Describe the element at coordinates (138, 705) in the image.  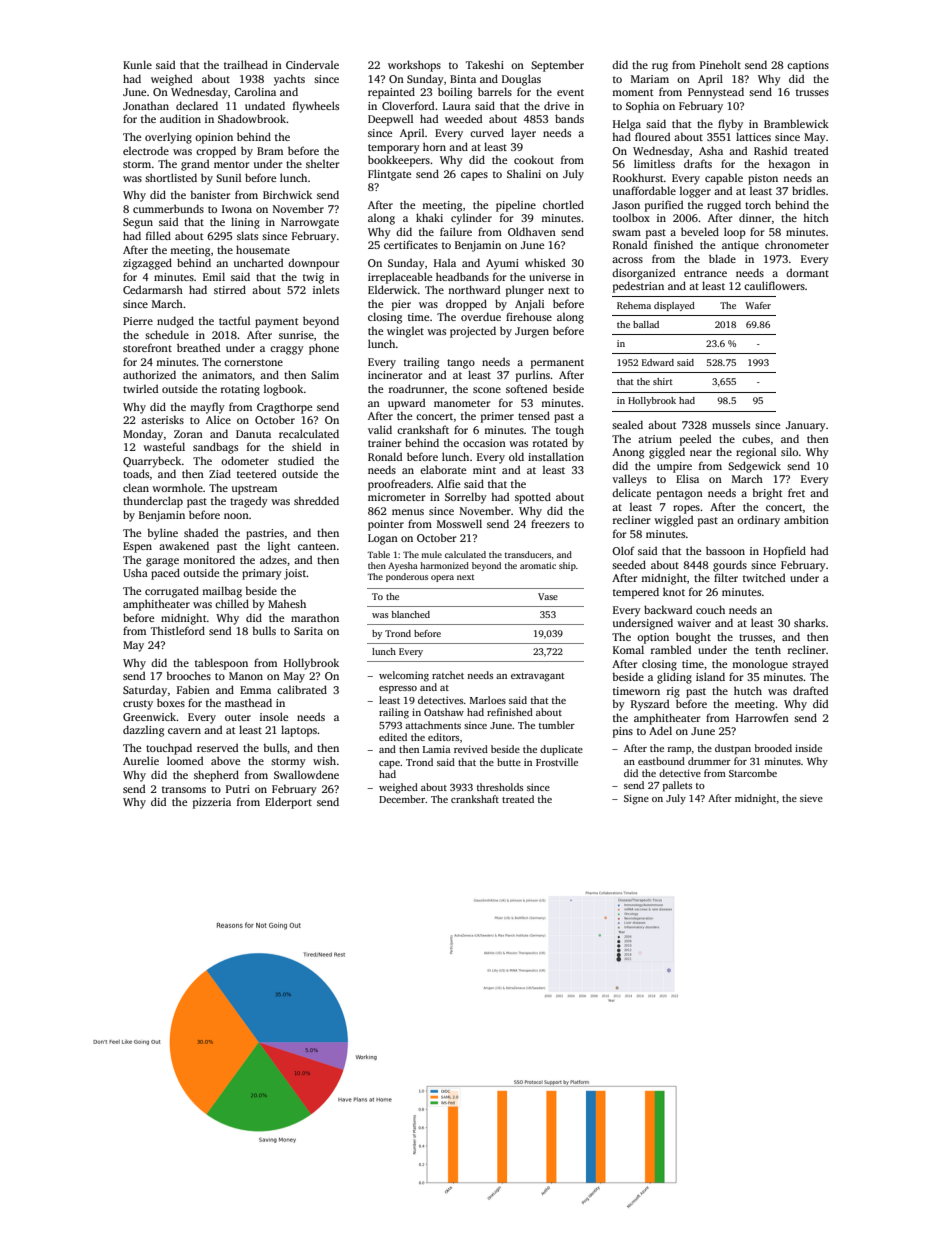
I see `crusty` at that location.
